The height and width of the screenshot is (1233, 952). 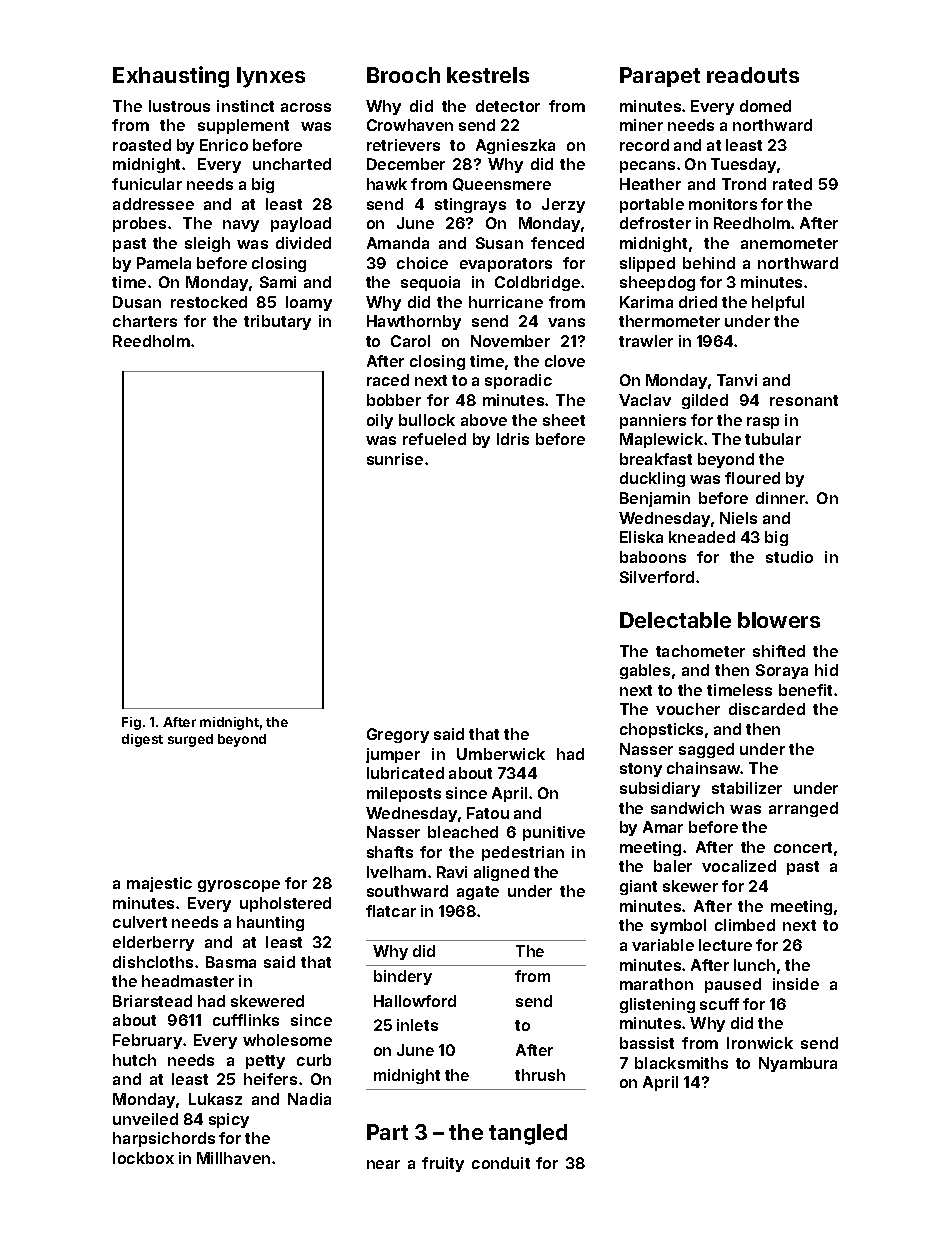 I want to click on tributary, so click(x=277, y=322).
